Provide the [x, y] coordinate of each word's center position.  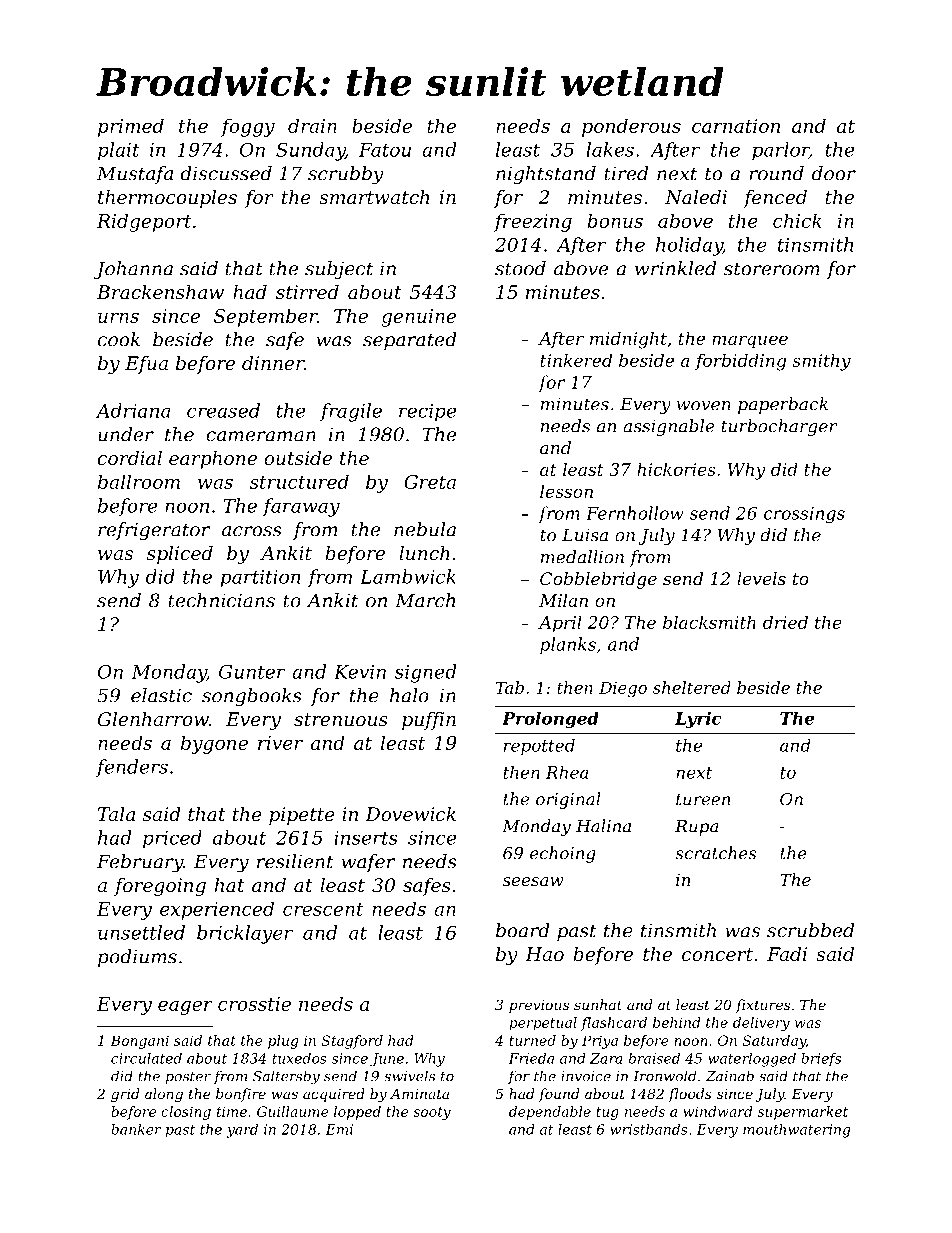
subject [339, 270]
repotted [539, 746]
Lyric [698, 720]
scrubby [346, 175]
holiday [689, 246]
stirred [307, 292]
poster [188, 1077]
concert [717, 954]
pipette [302, 816]
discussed [226, 173]
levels [761, 578]
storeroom [772, 269]
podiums [137, 958]
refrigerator [154, 531]
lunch [424, 553]
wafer [368, 863]
